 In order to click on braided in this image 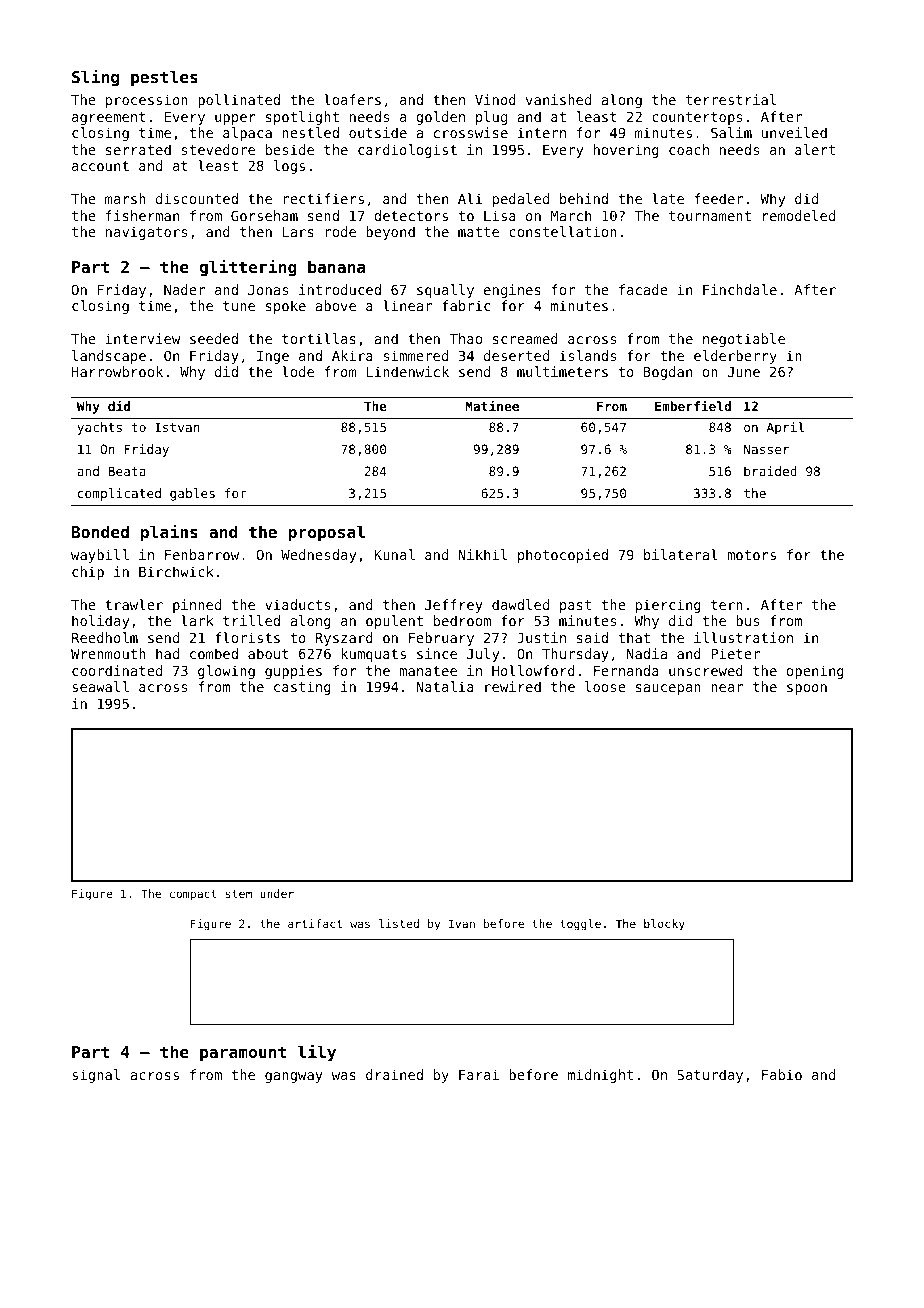, I will do `click(770, 471)`.
